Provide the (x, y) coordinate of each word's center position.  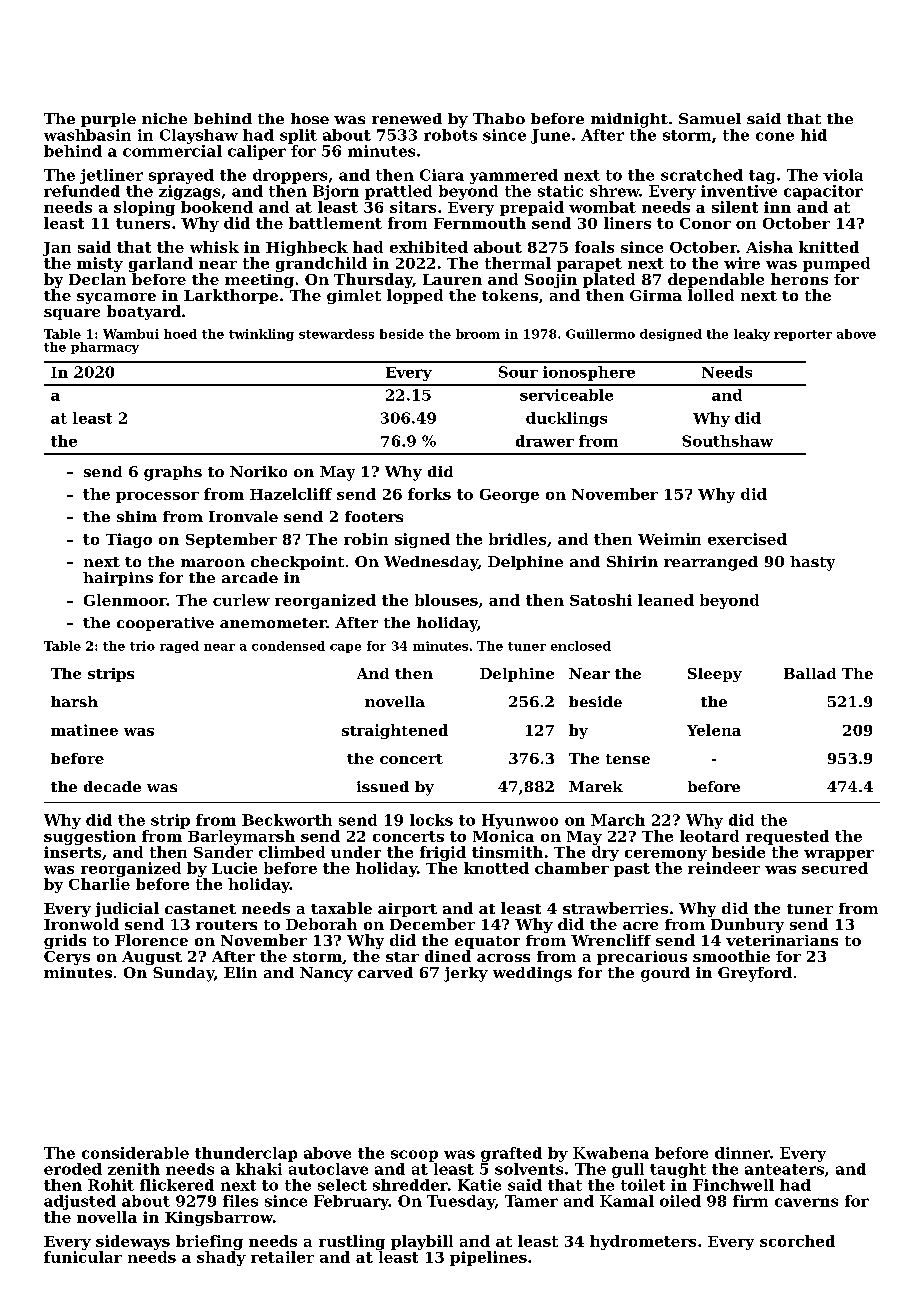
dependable (716, 280)
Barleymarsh (241, 837)
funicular (83, 1257)
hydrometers (643, 1242)
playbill (422, 1242)
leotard (709, 836)
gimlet (354, 296)
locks (431, 820)
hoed (180, 334)
